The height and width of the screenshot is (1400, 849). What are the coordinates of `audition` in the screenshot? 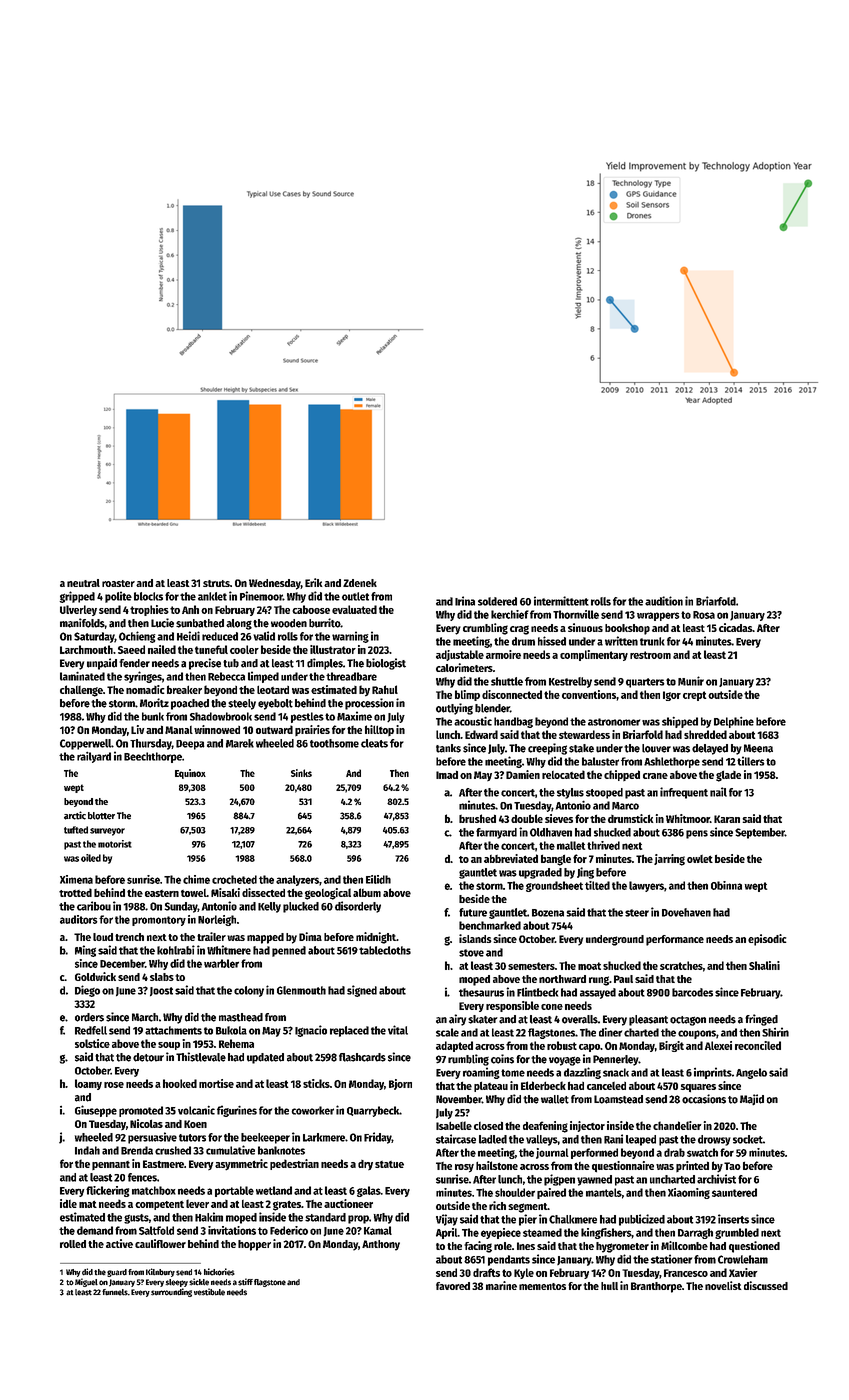 It's located at (664, 601).
